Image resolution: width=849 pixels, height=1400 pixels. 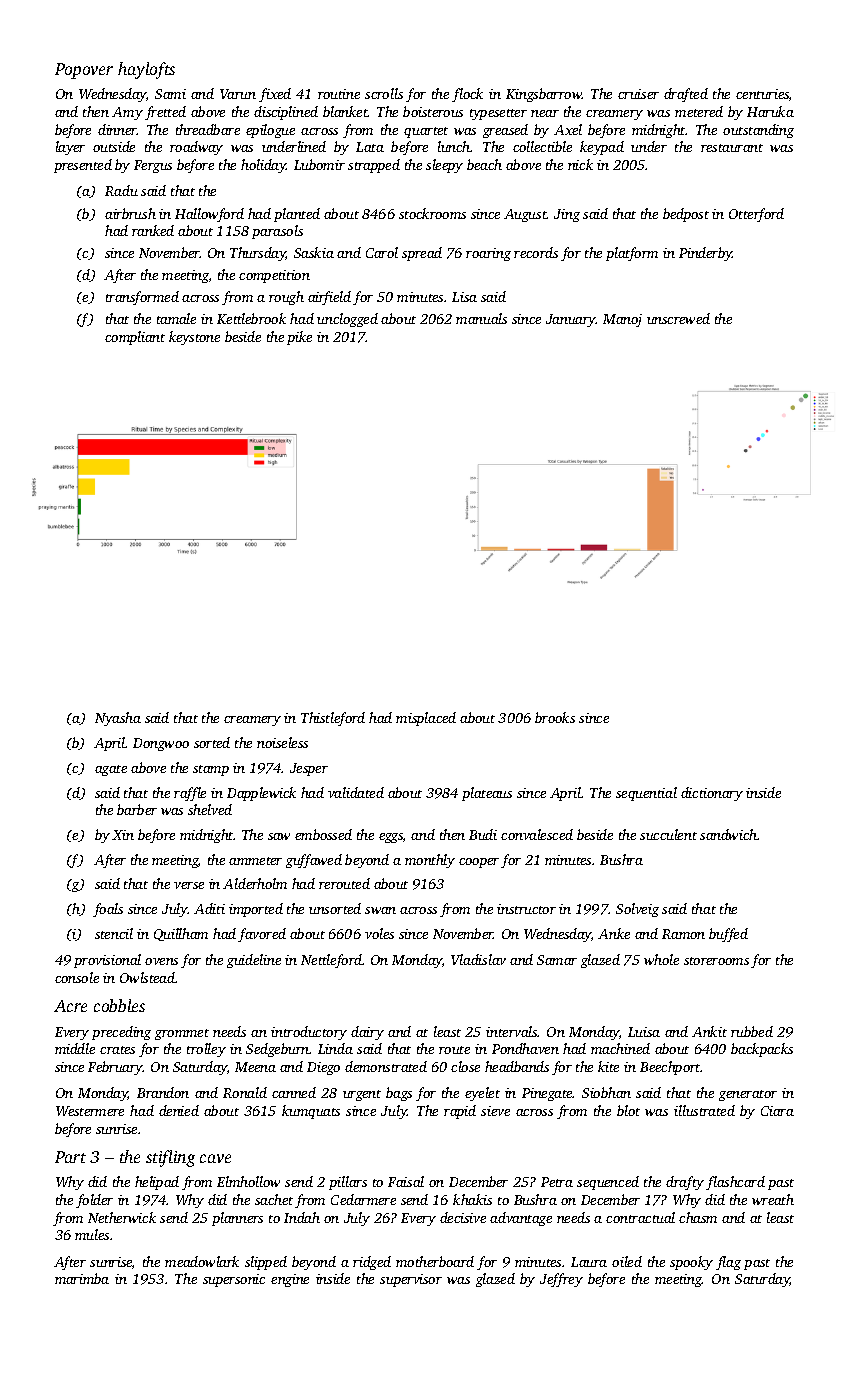 I want to click on meadowlark, so click(x=202, y=1261).
